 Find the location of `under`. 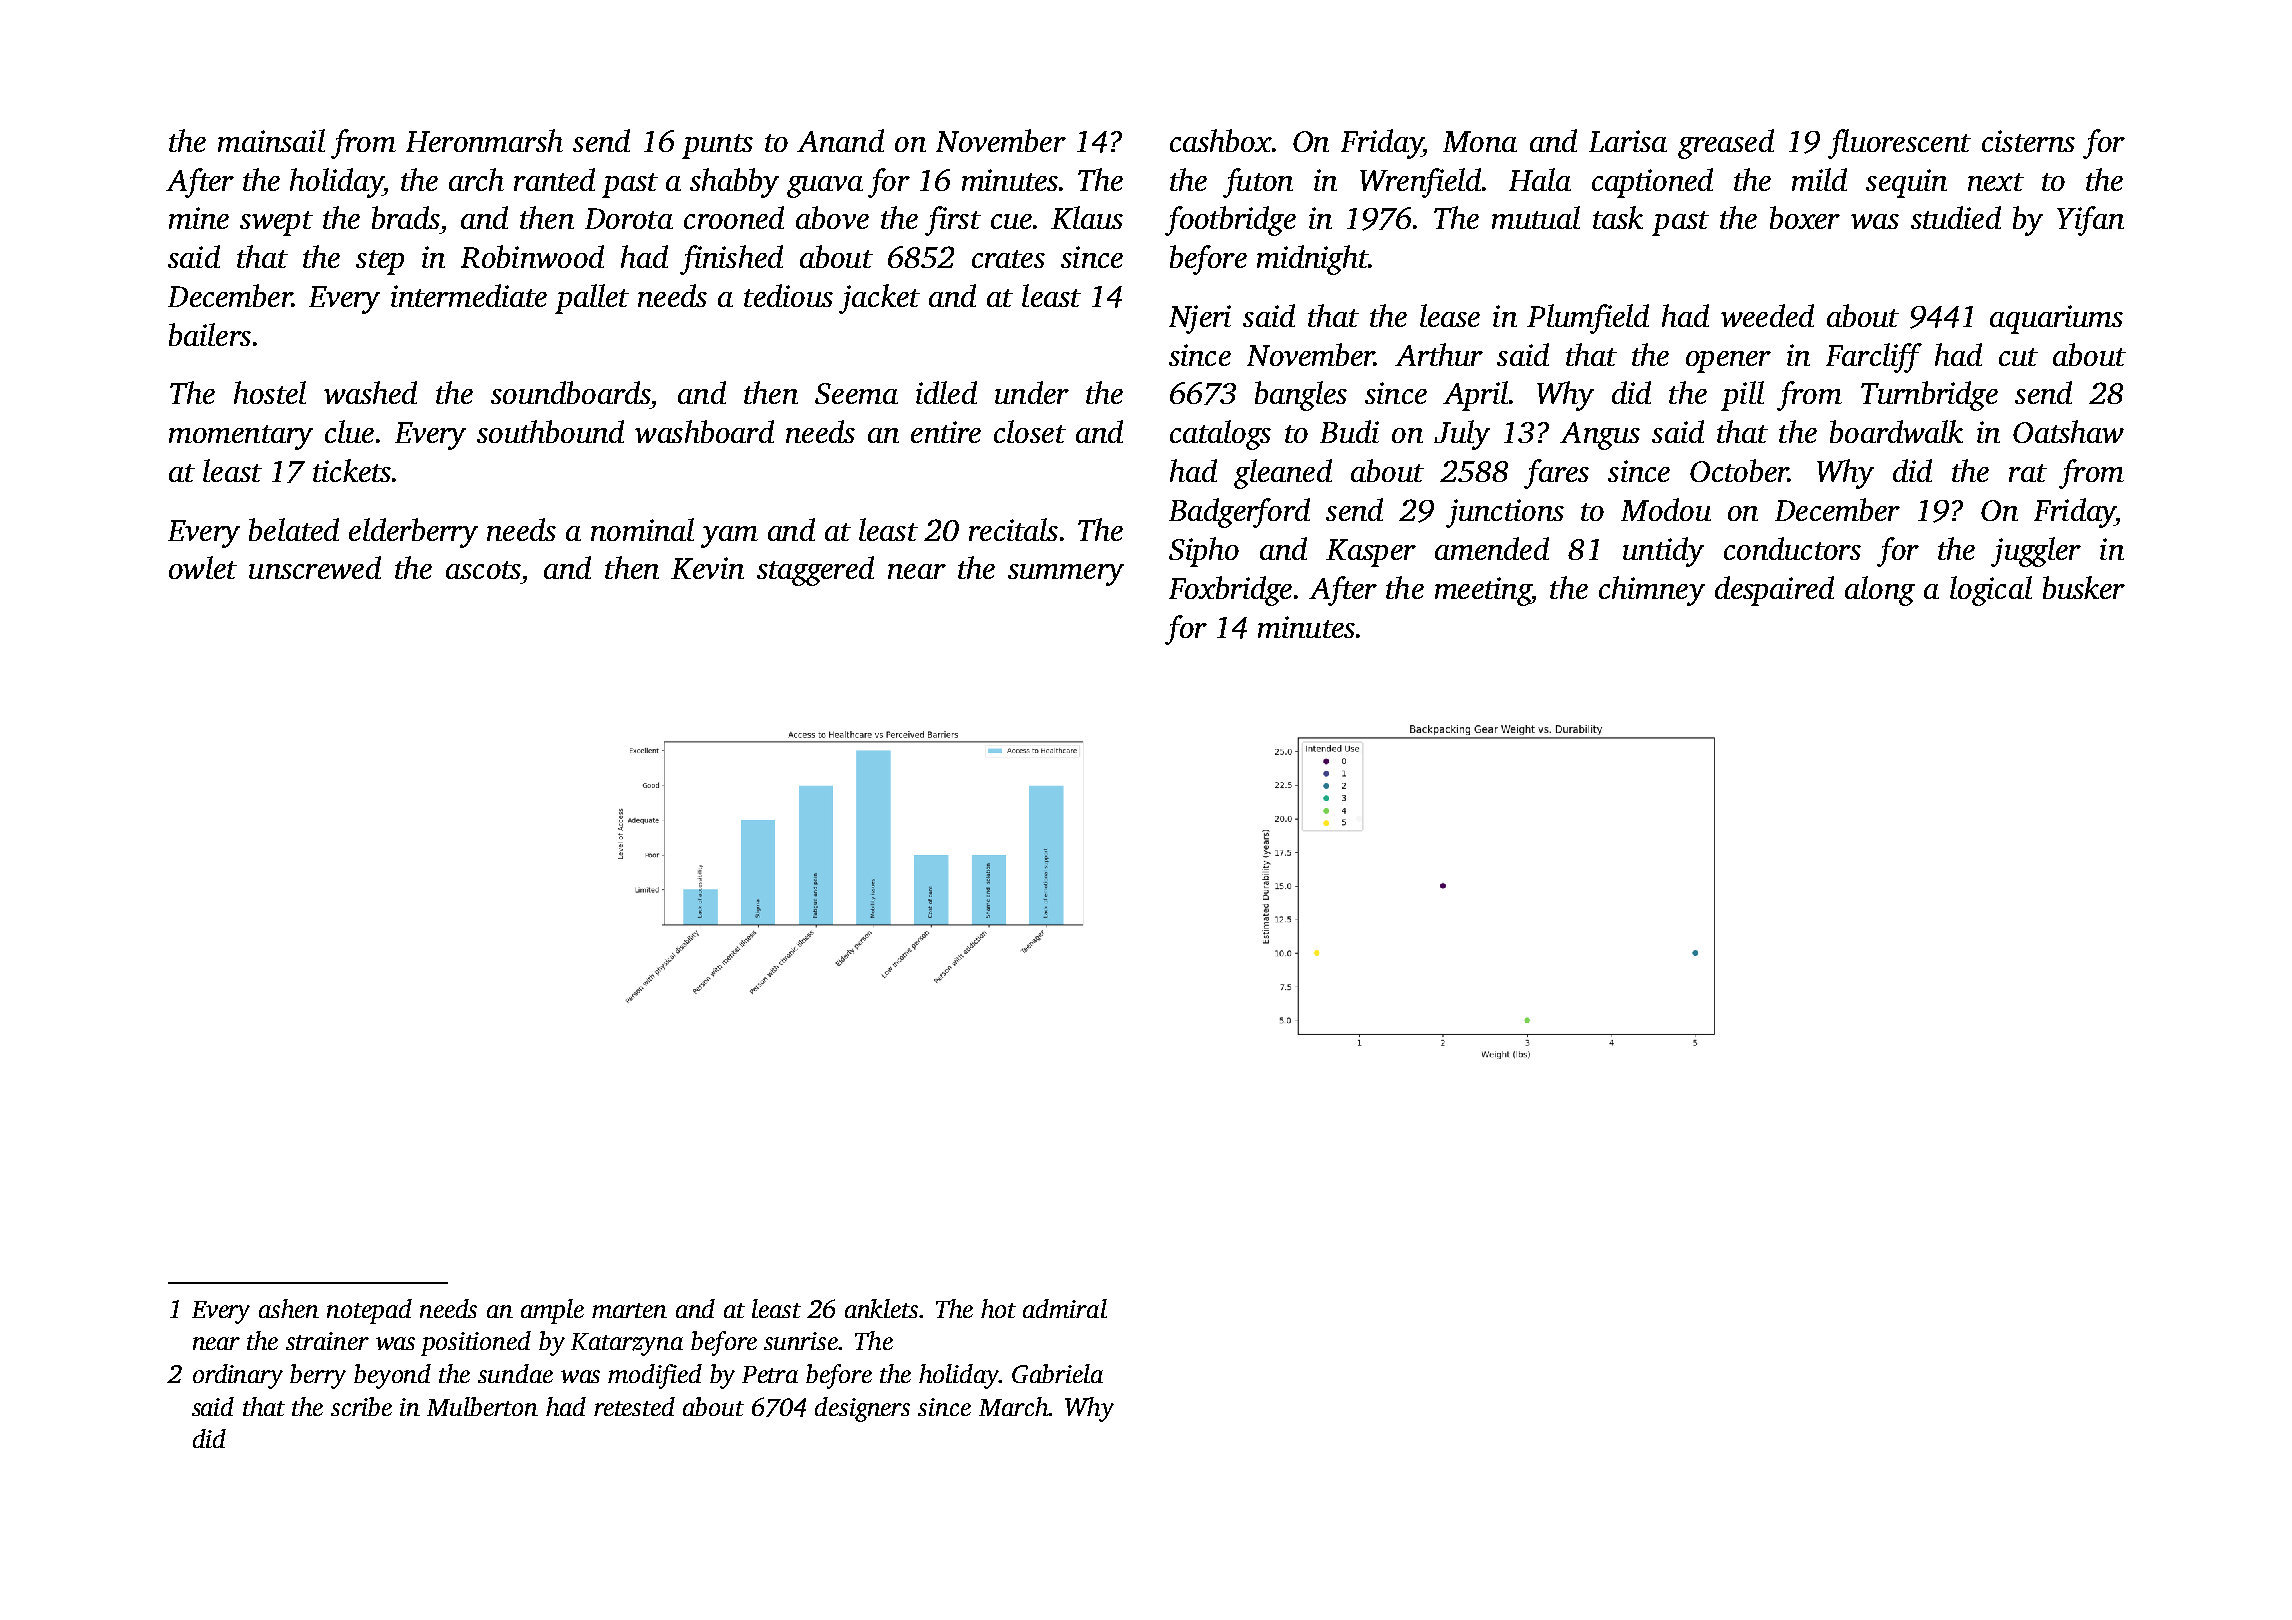

under is located at coordinates (1032, 392).
